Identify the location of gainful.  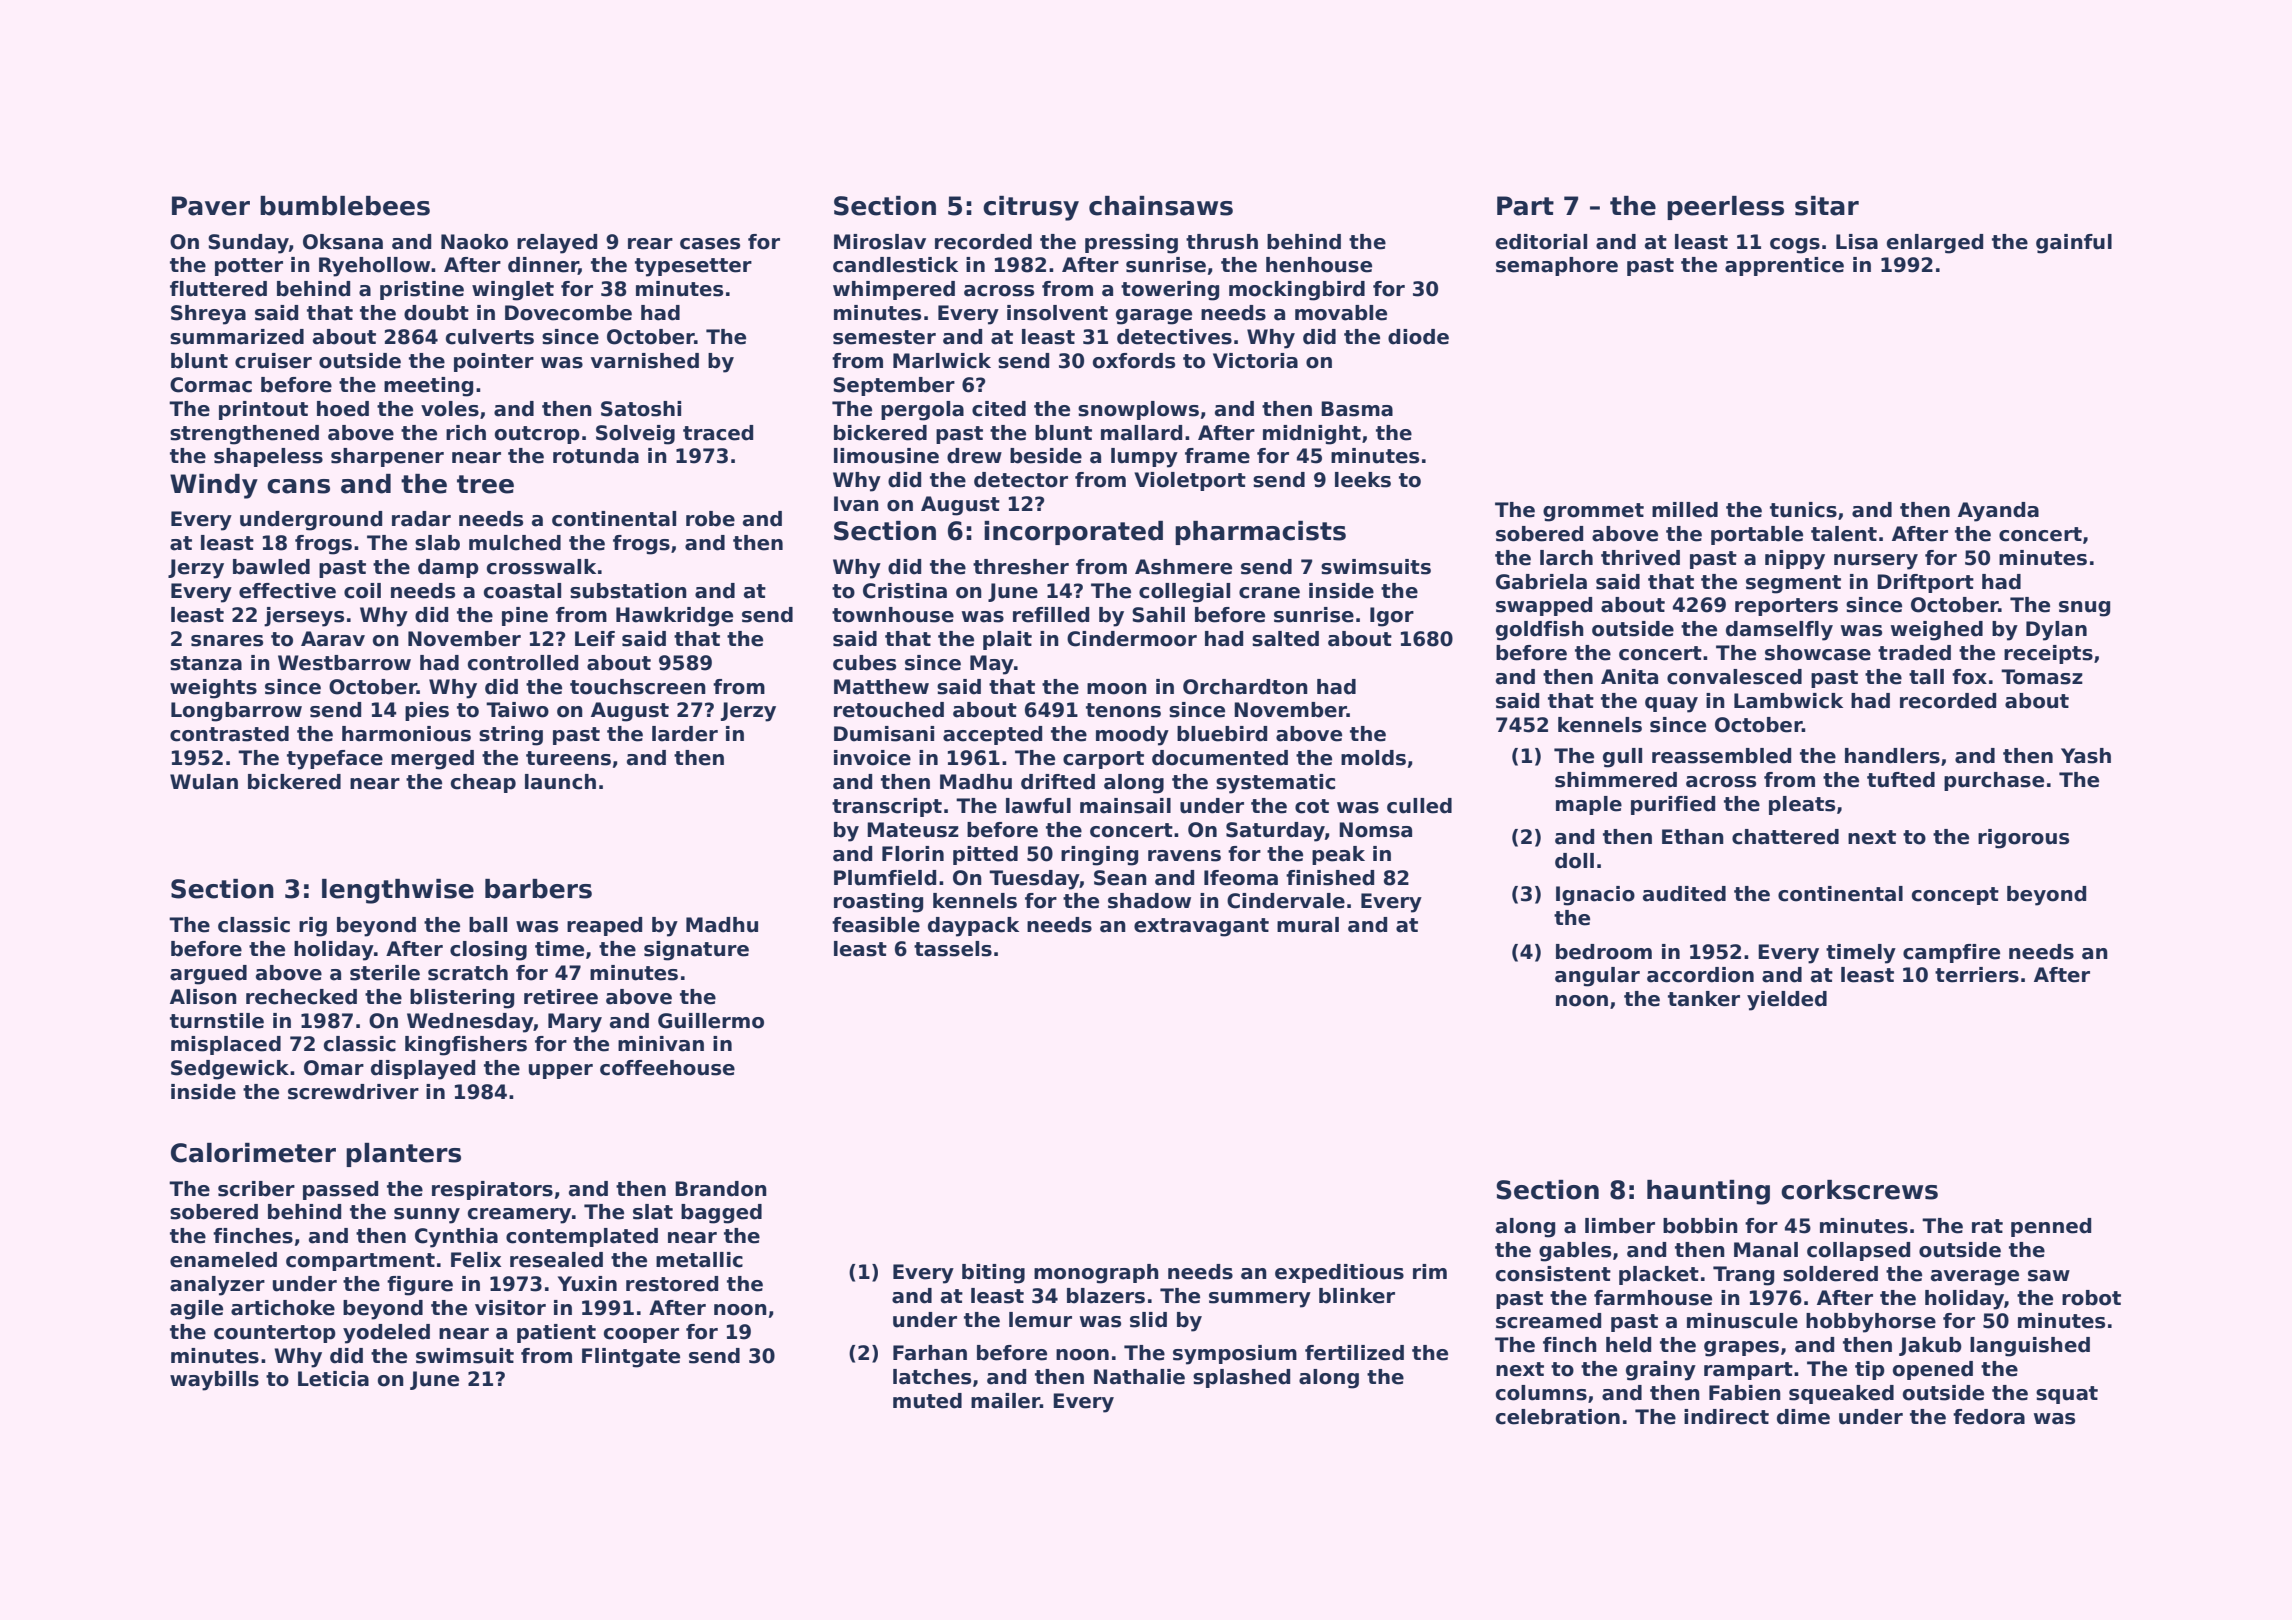
(2074, 244).
